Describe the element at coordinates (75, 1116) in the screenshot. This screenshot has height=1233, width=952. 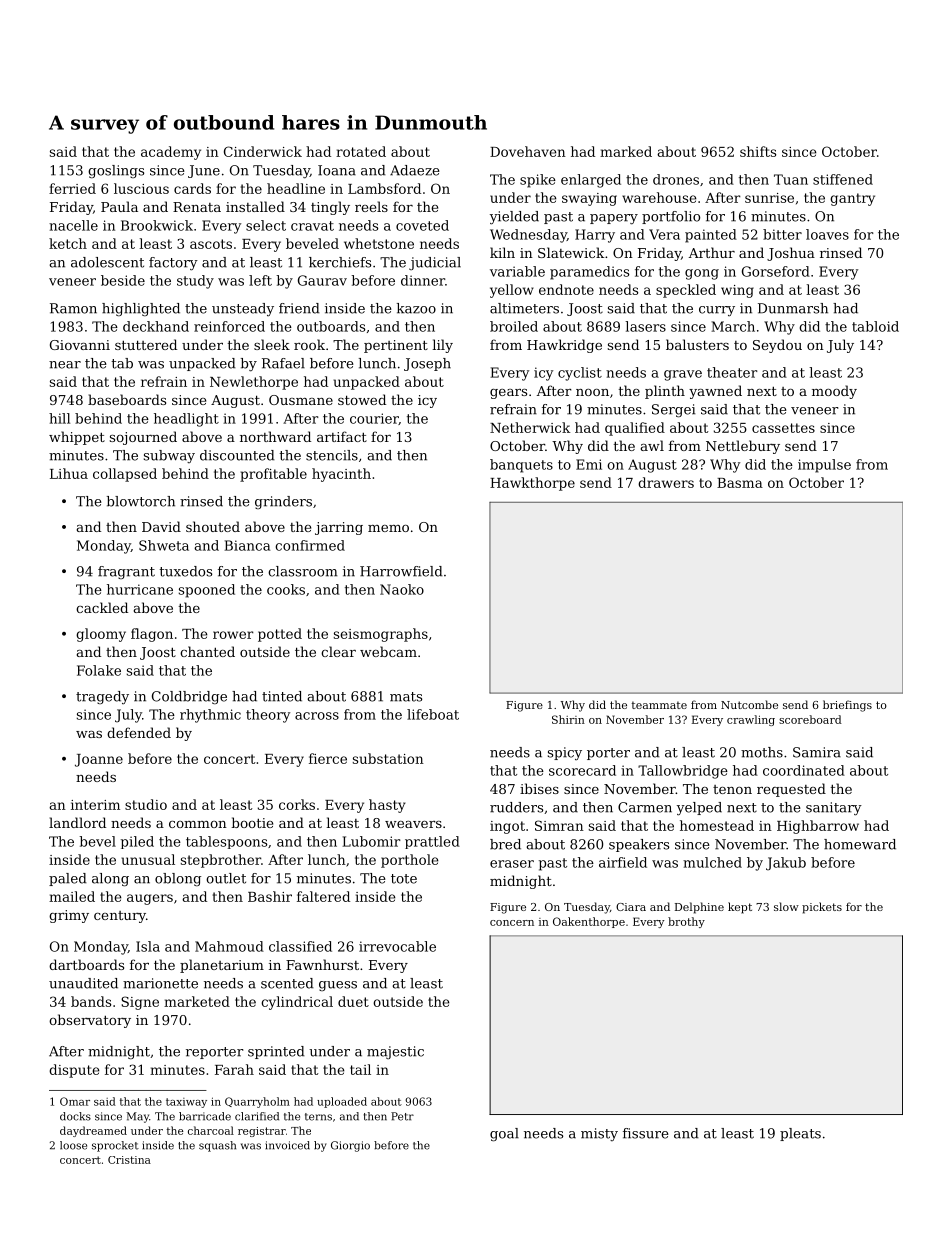
I see `docks` at that location.
